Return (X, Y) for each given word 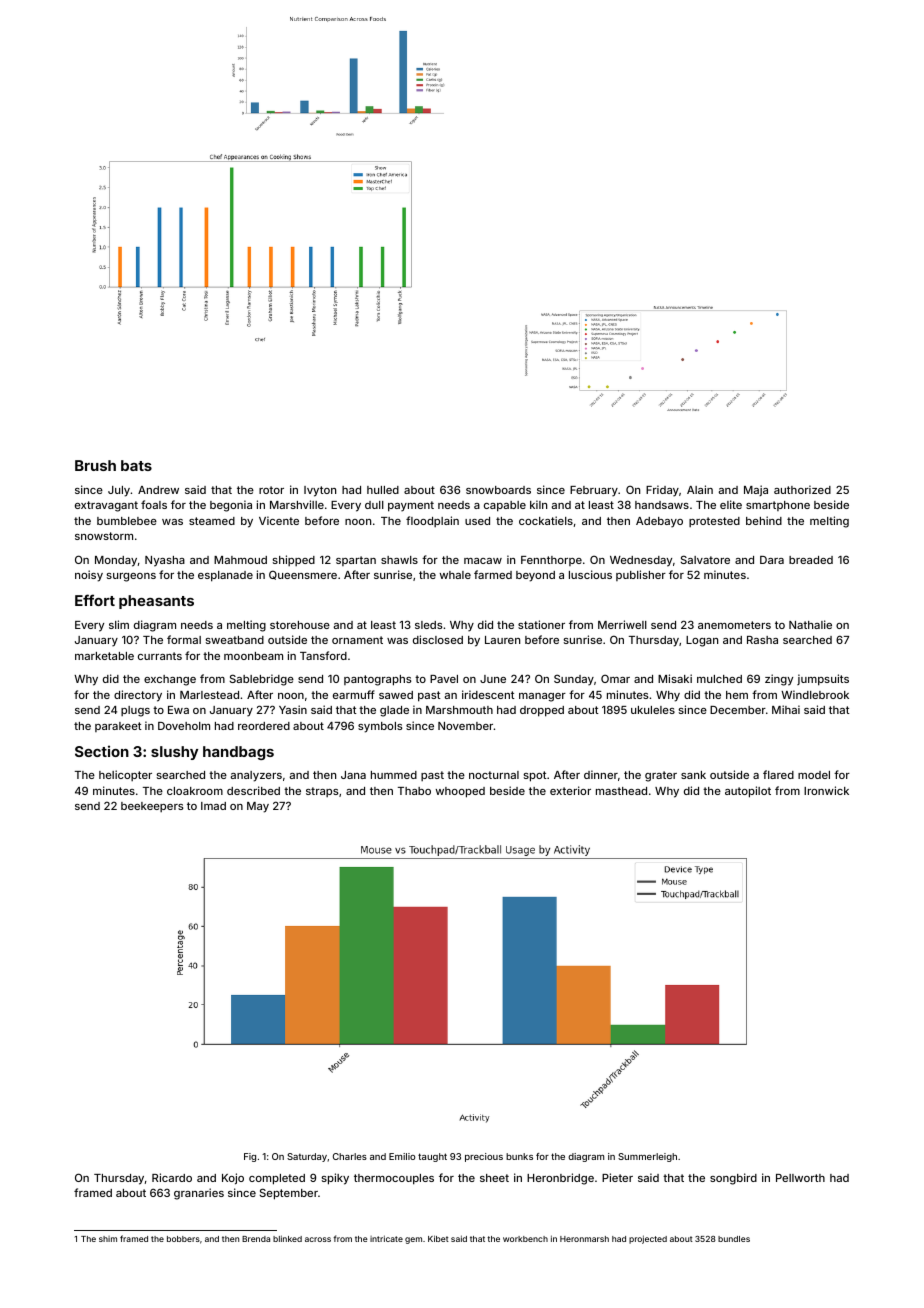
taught (432, 1157)
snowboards (498, 490)
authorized (802, 489)
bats (136, 465)
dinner (601, 774)
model (814, 775)
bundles (734, 1239)
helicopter (125, 775)
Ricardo (172, 1177)
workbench (525, 1239)
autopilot (748, 792)
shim (108, 1239)
